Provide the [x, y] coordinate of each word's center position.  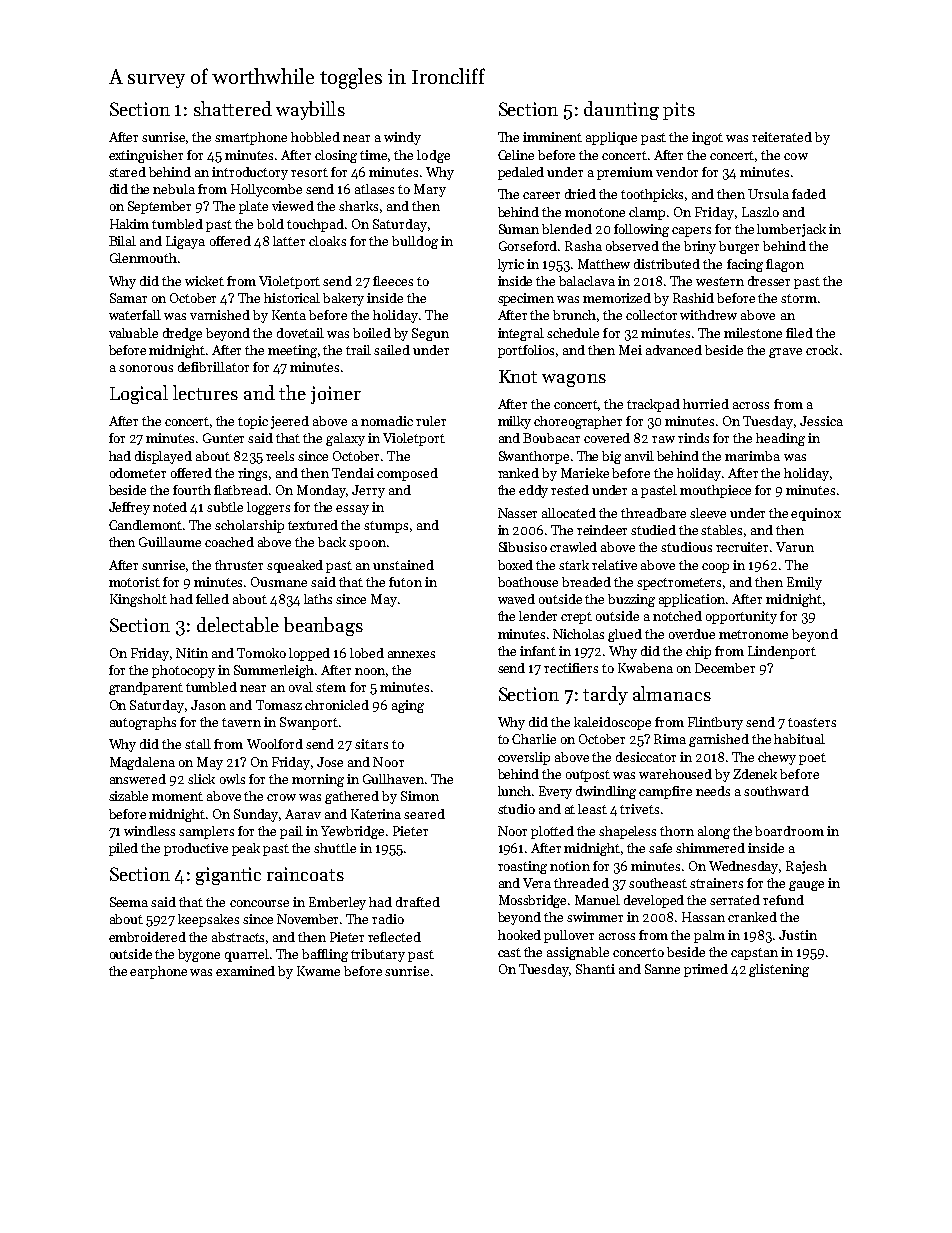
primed [706, 970]
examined [245, 971]
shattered [233, 108]
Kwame [318, 971]
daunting [621, 110]
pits [679, 111]
